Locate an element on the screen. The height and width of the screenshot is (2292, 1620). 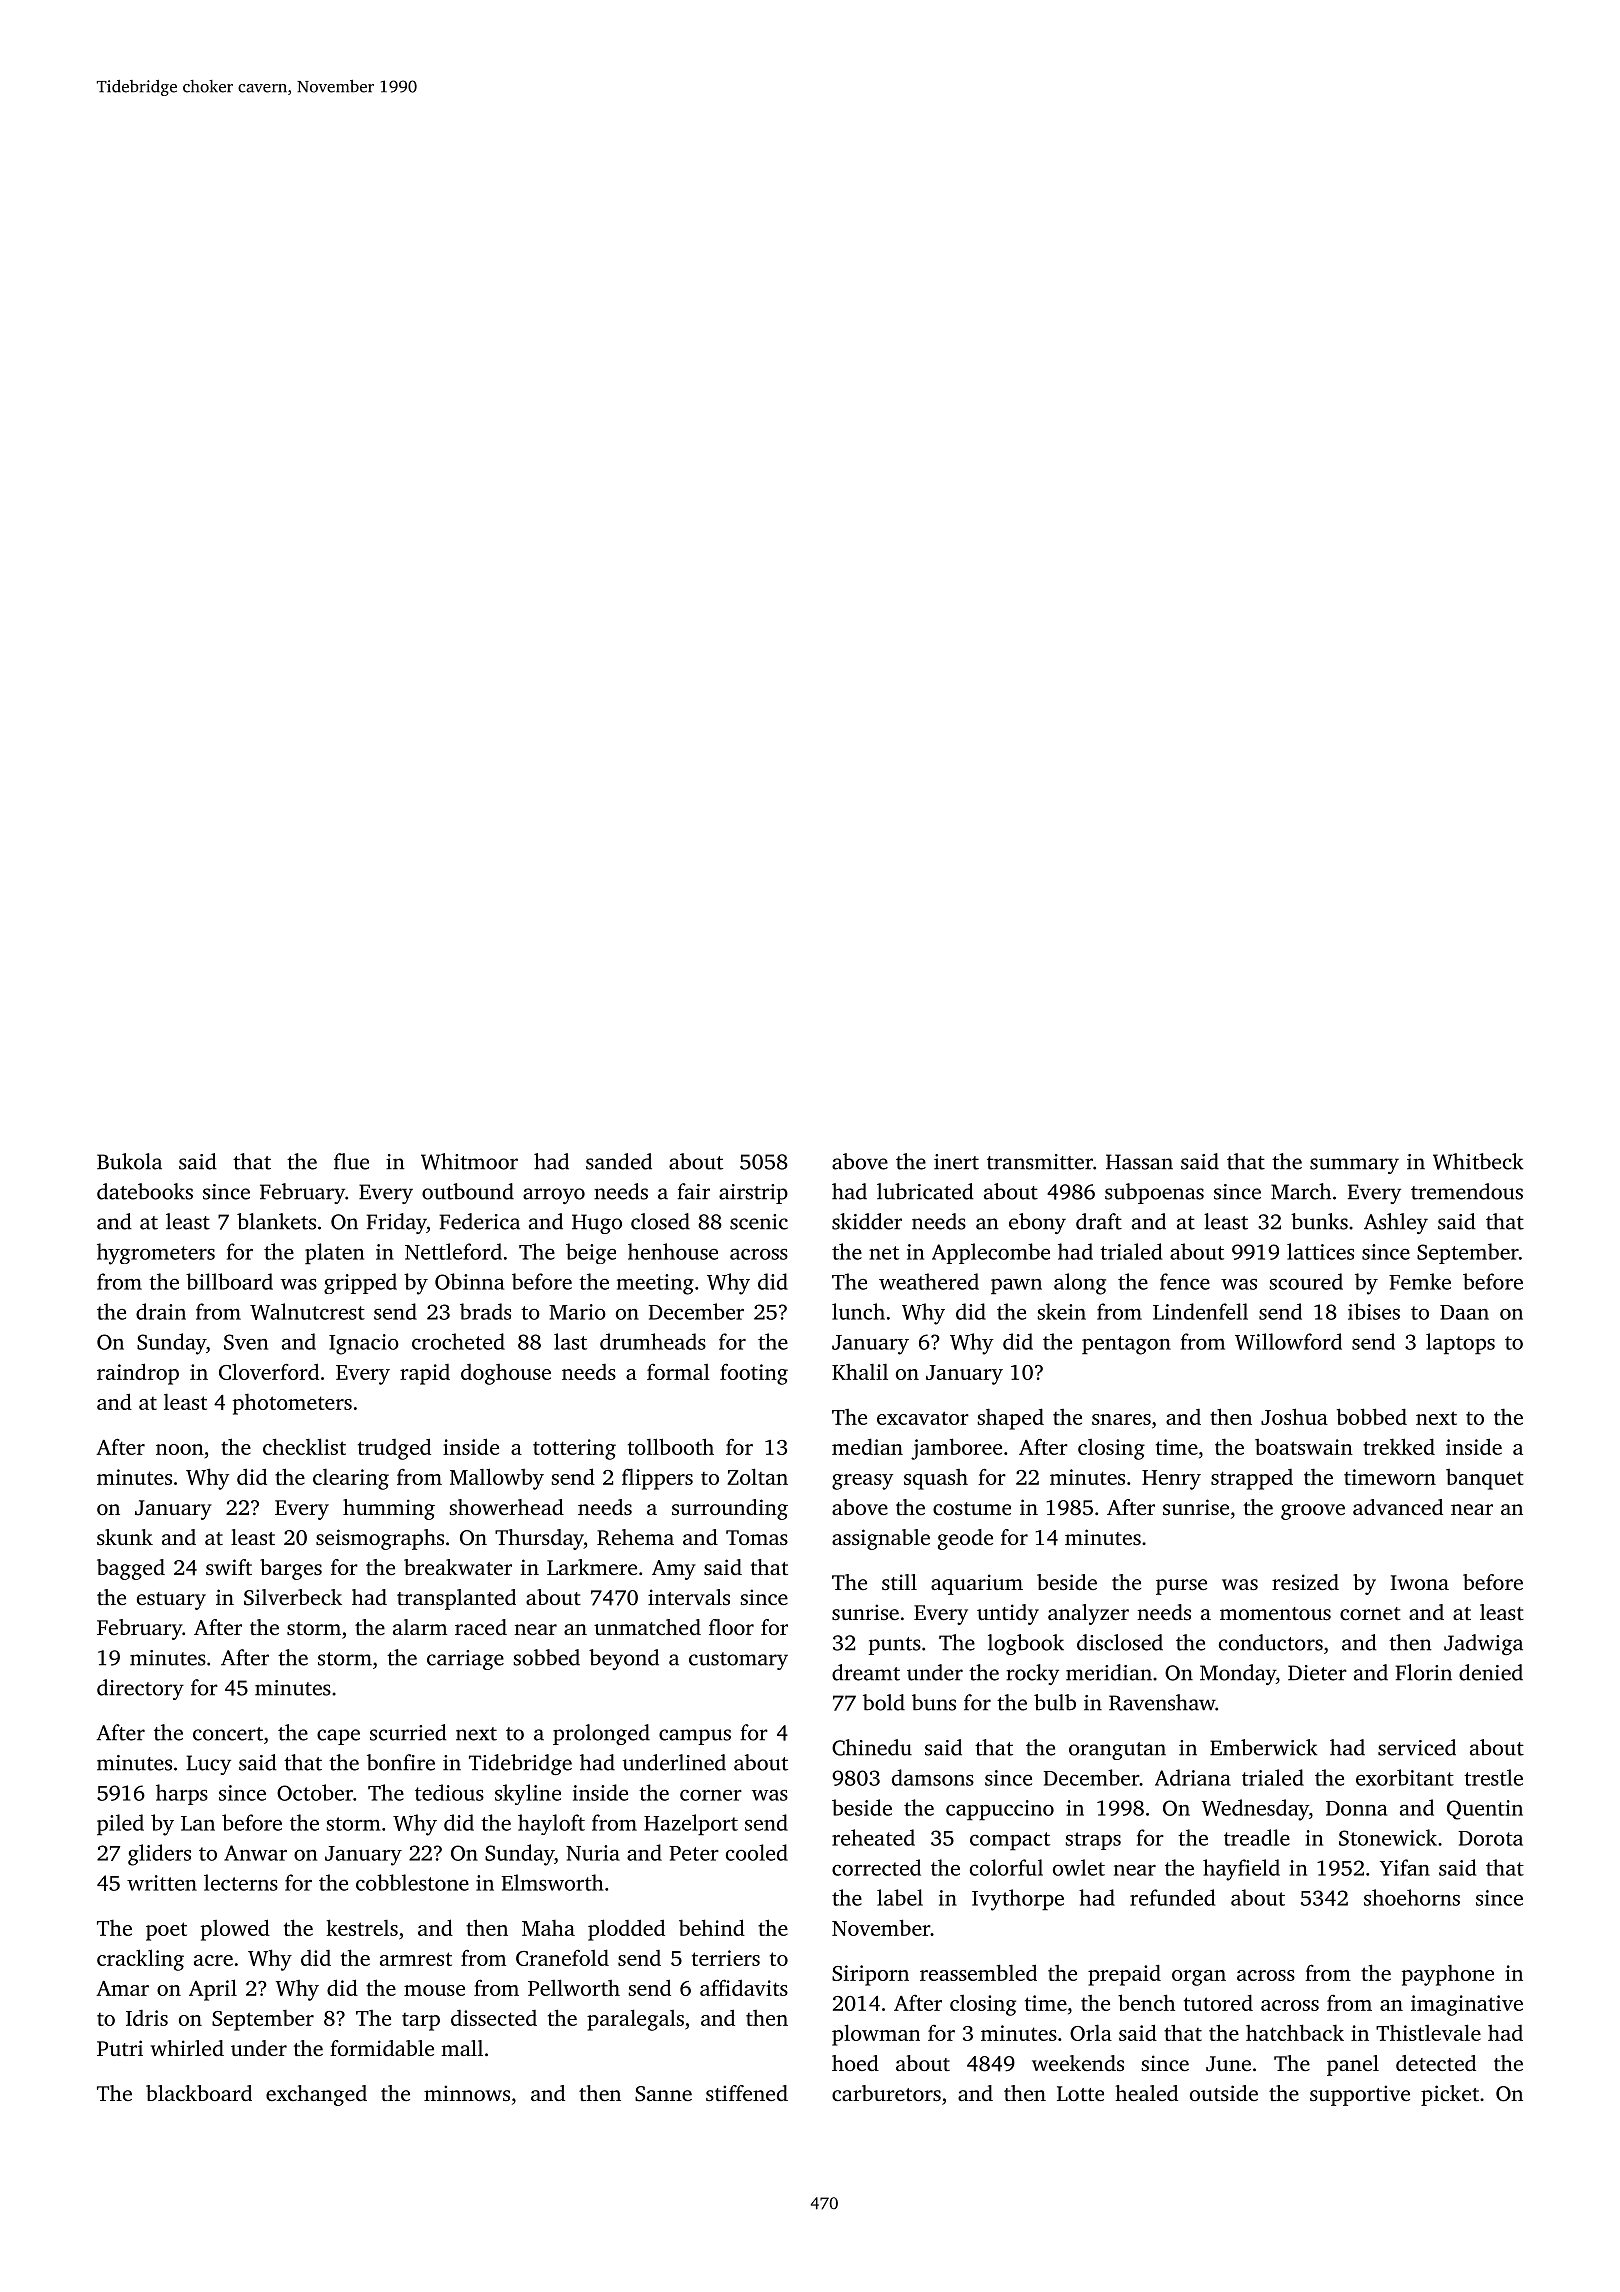
analyzer is located at coordinates (1088, 1614).
